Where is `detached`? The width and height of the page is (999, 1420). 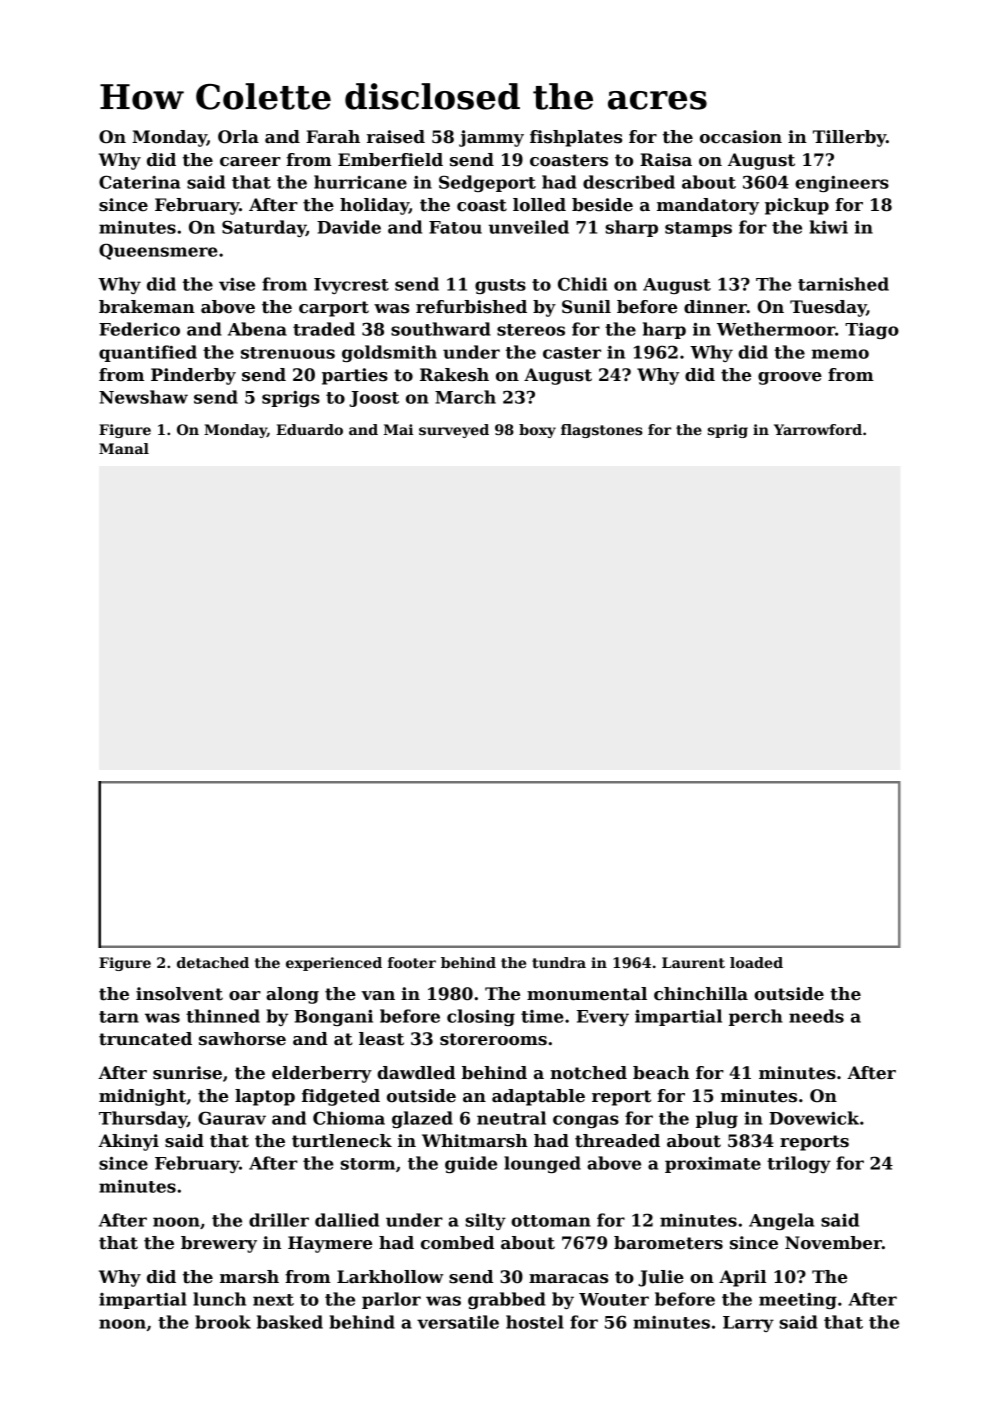 detached is located at coordinates (213, 962).
